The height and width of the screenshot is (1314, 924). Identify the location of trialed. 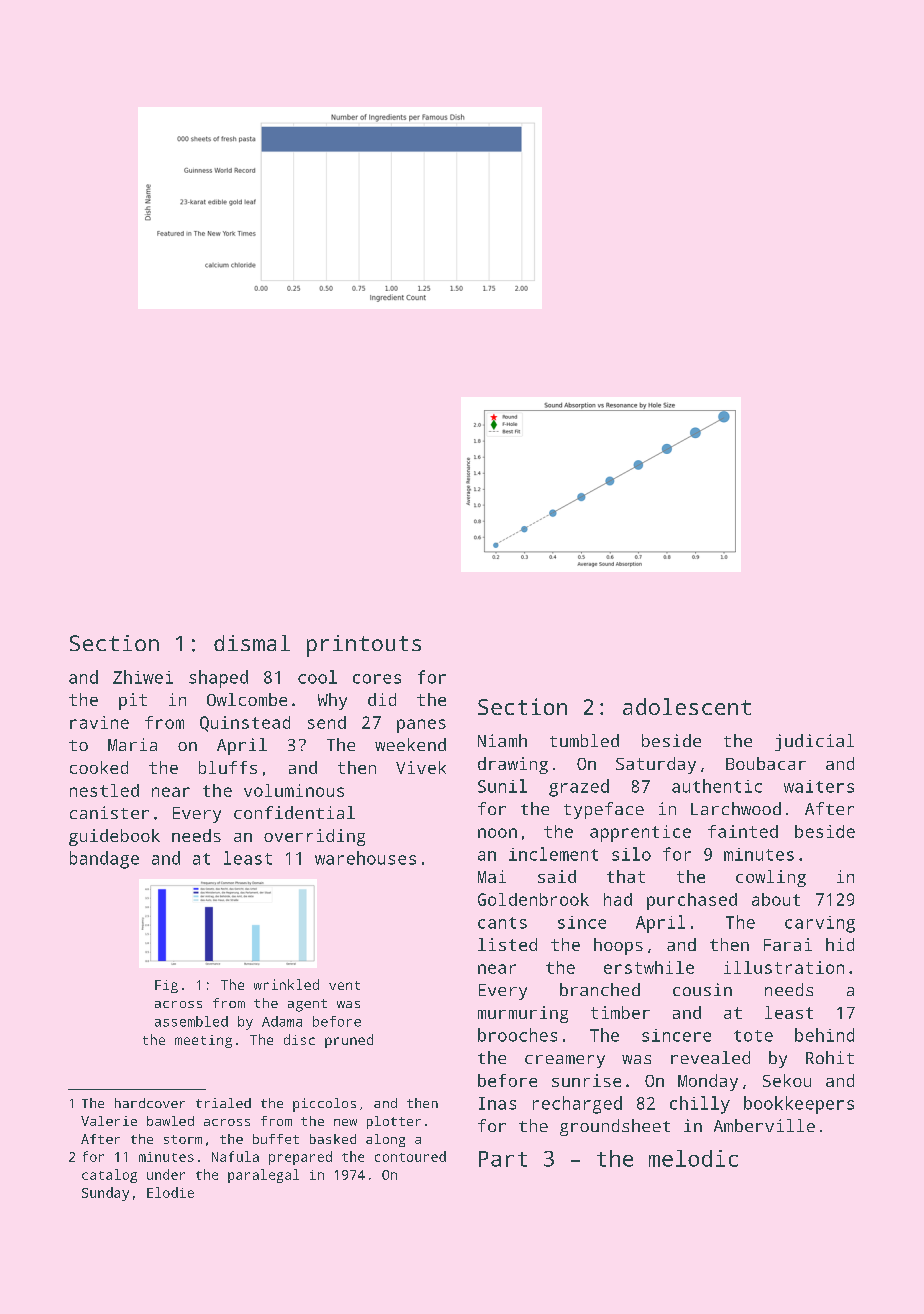
(223, 1103).
